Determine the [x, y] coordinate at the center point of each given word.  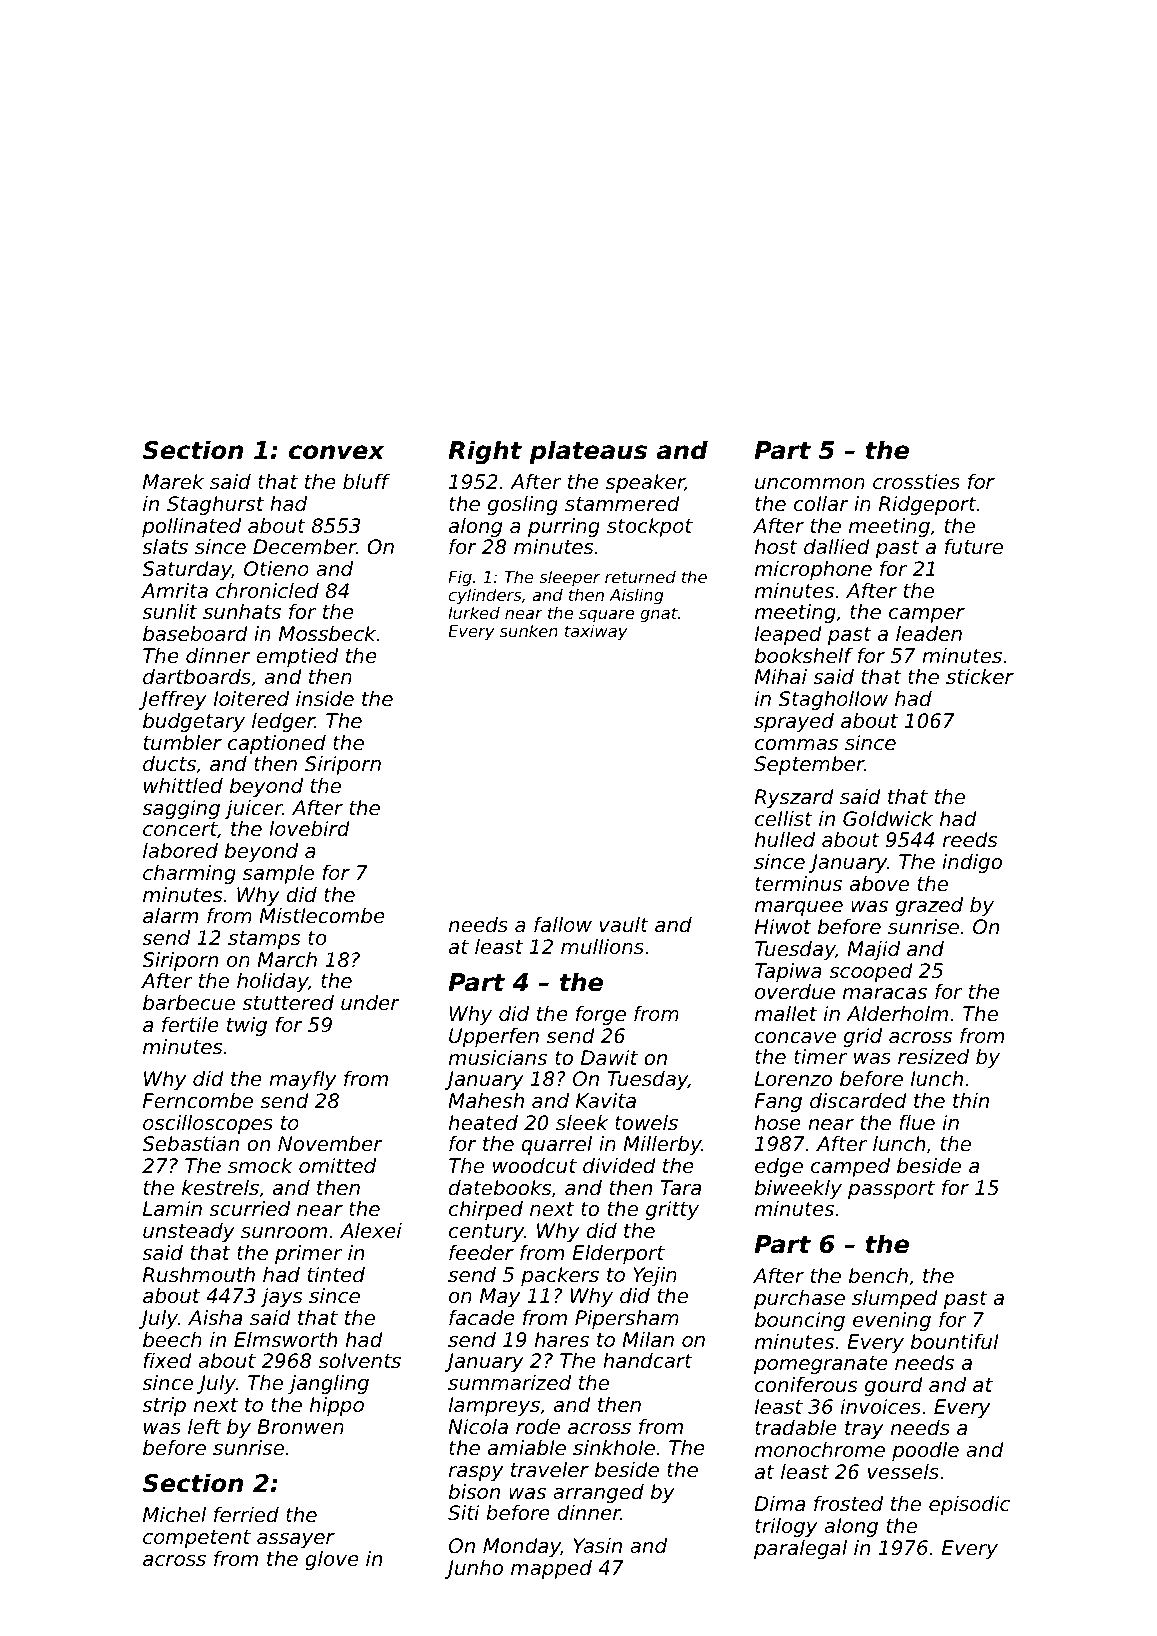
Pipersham [627, 1319]
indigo [972, 863]
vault [624, 924]
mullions [602, 946]
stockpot [650, 527]
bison [474, 1492]
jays [282, 1297]
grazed [929, 906]
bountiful [955, 1342]
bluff [366, 482]
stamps [264, 940]
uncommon [810, 484]
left [204, 1427]
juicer [253, 809]
